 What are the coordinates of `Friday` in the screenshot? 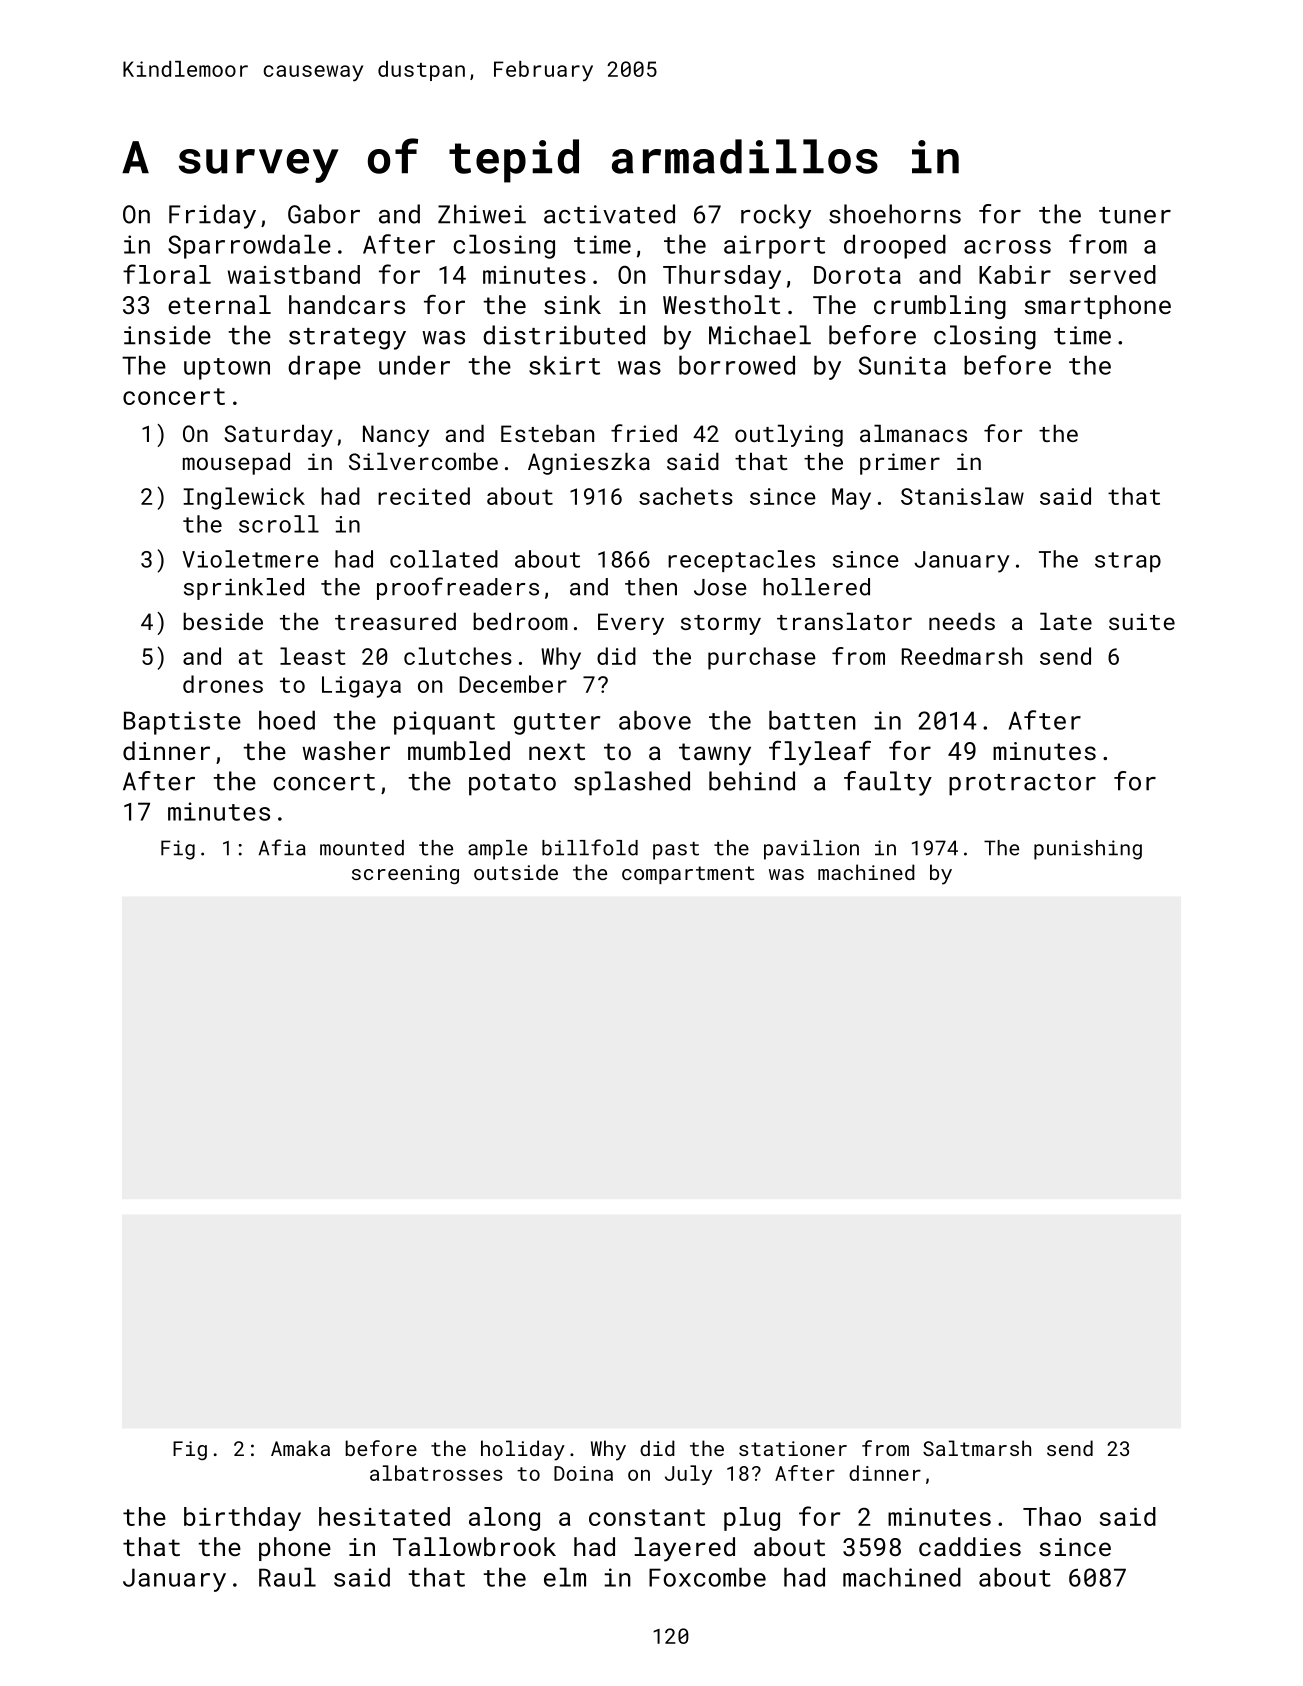 It's located at (212, 216).
